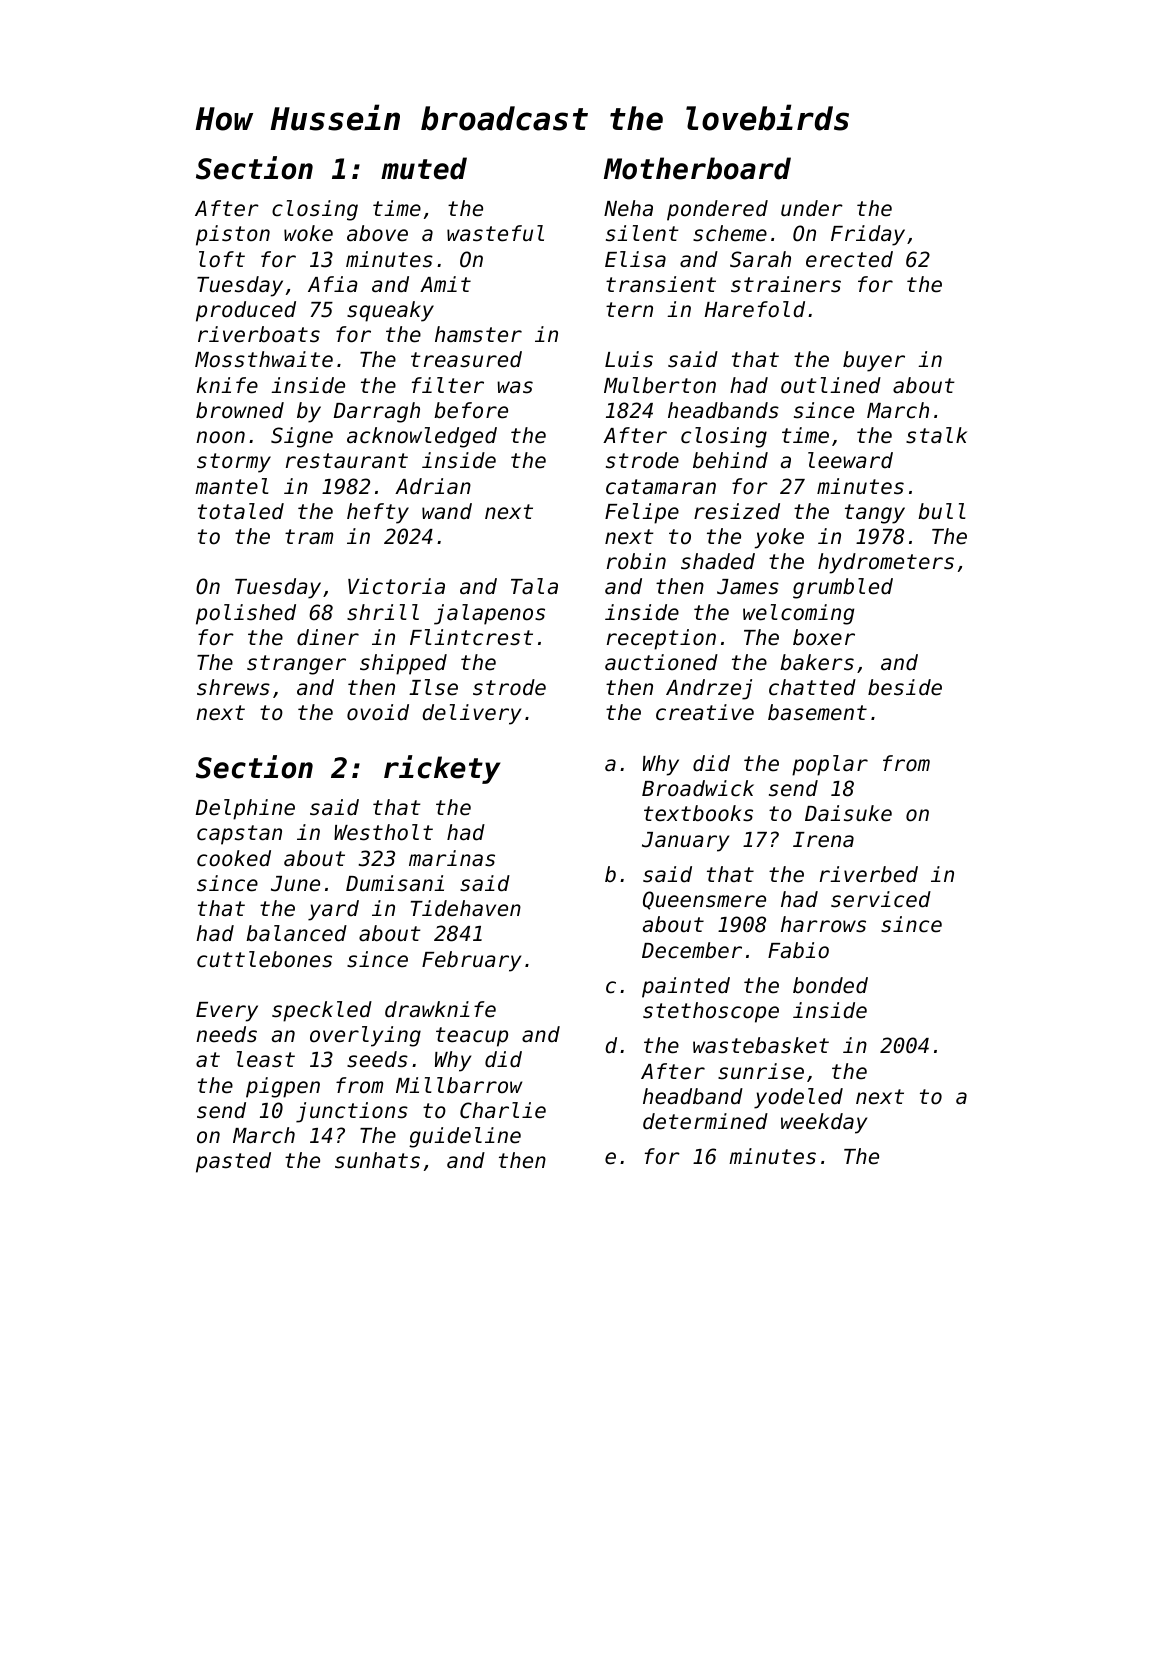 This screenshot has height=1654, width=1165. I want to click on Flintcrest, so click(471, 637).
